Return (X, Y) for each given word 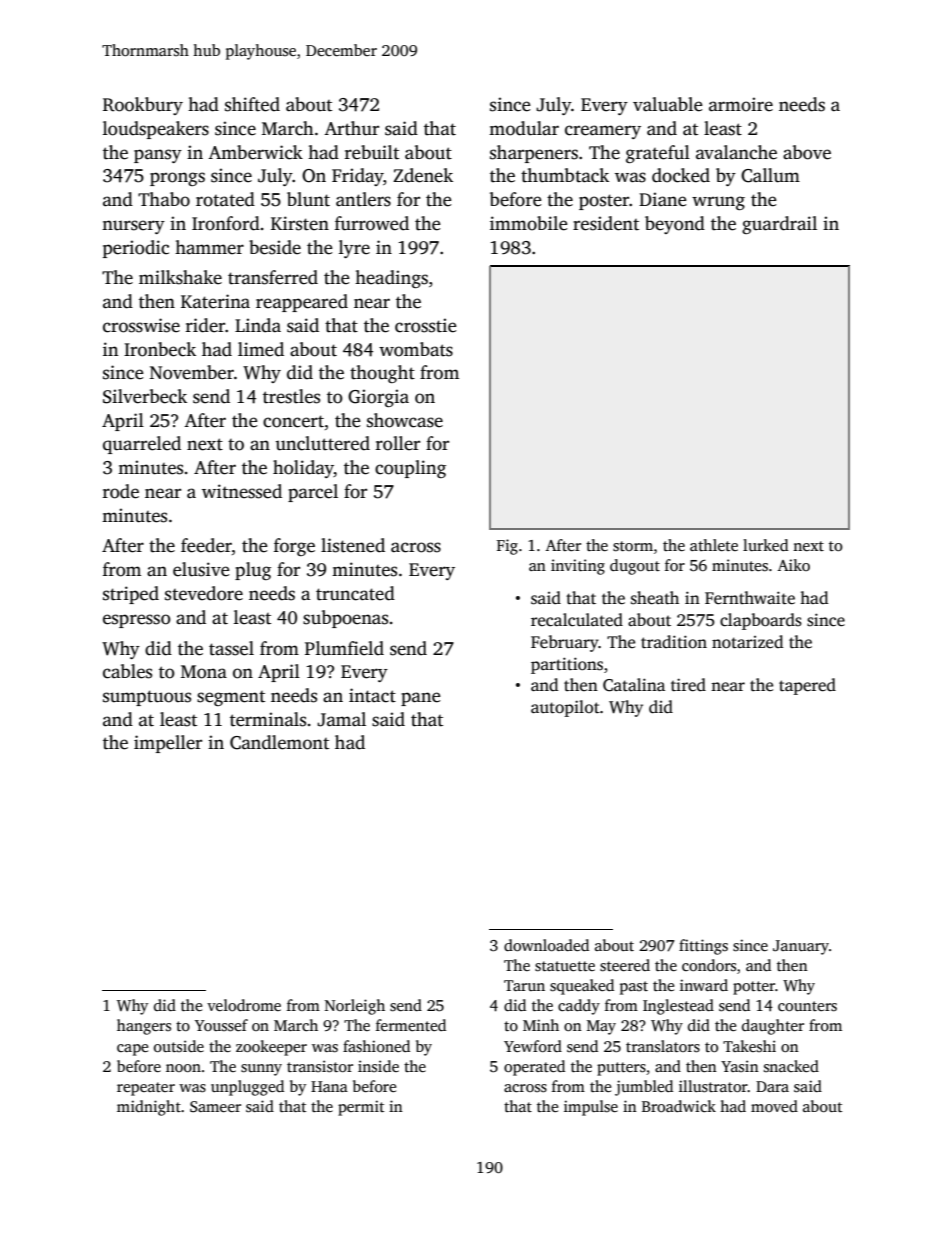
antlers (363, 199)
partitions (567, 665)
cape (132, 1050)
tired (688, 685)
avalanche (736, 152)
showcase (405, 420)
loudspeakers (156, 130)
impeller (168, 744)
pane (421, 699)
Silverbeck (145, 396)
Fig (507, 547)
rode (121, 491)
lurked (766, 545)
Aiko (794, 565)
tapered (807, 686)
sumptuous (147, 698)
